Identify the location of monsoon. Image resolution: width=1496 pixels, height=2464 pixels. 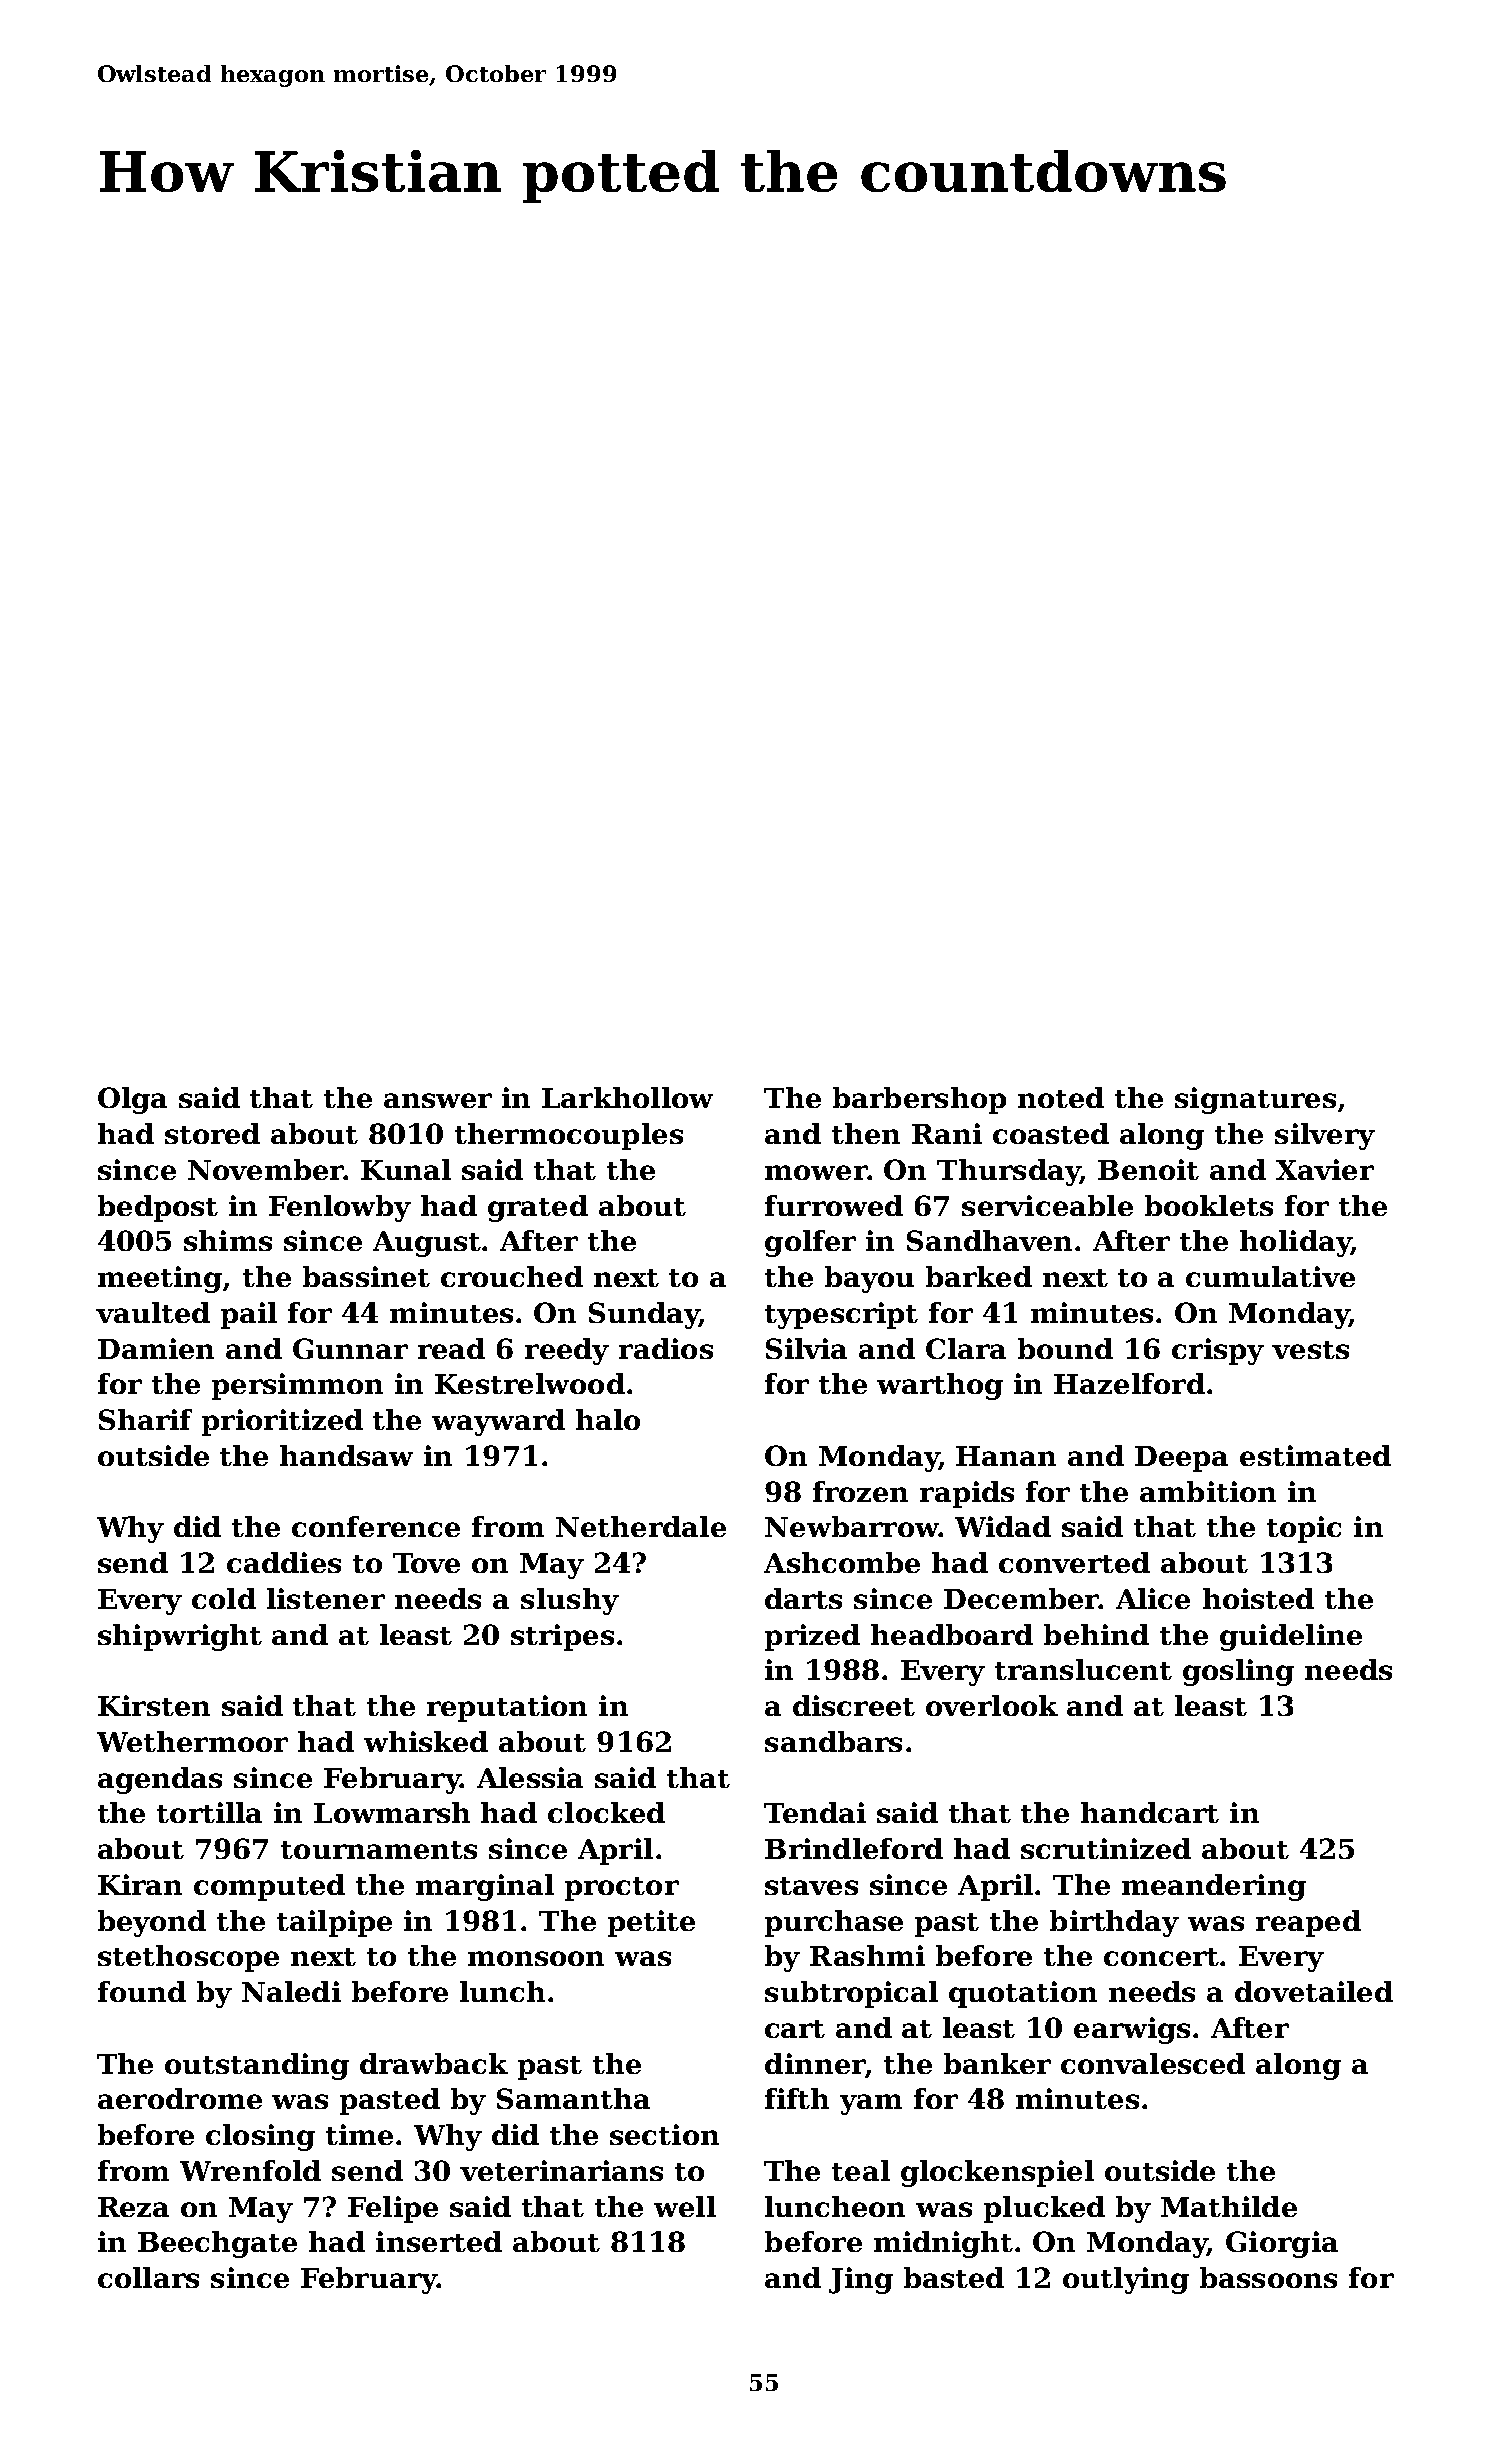
(536, 1958).
